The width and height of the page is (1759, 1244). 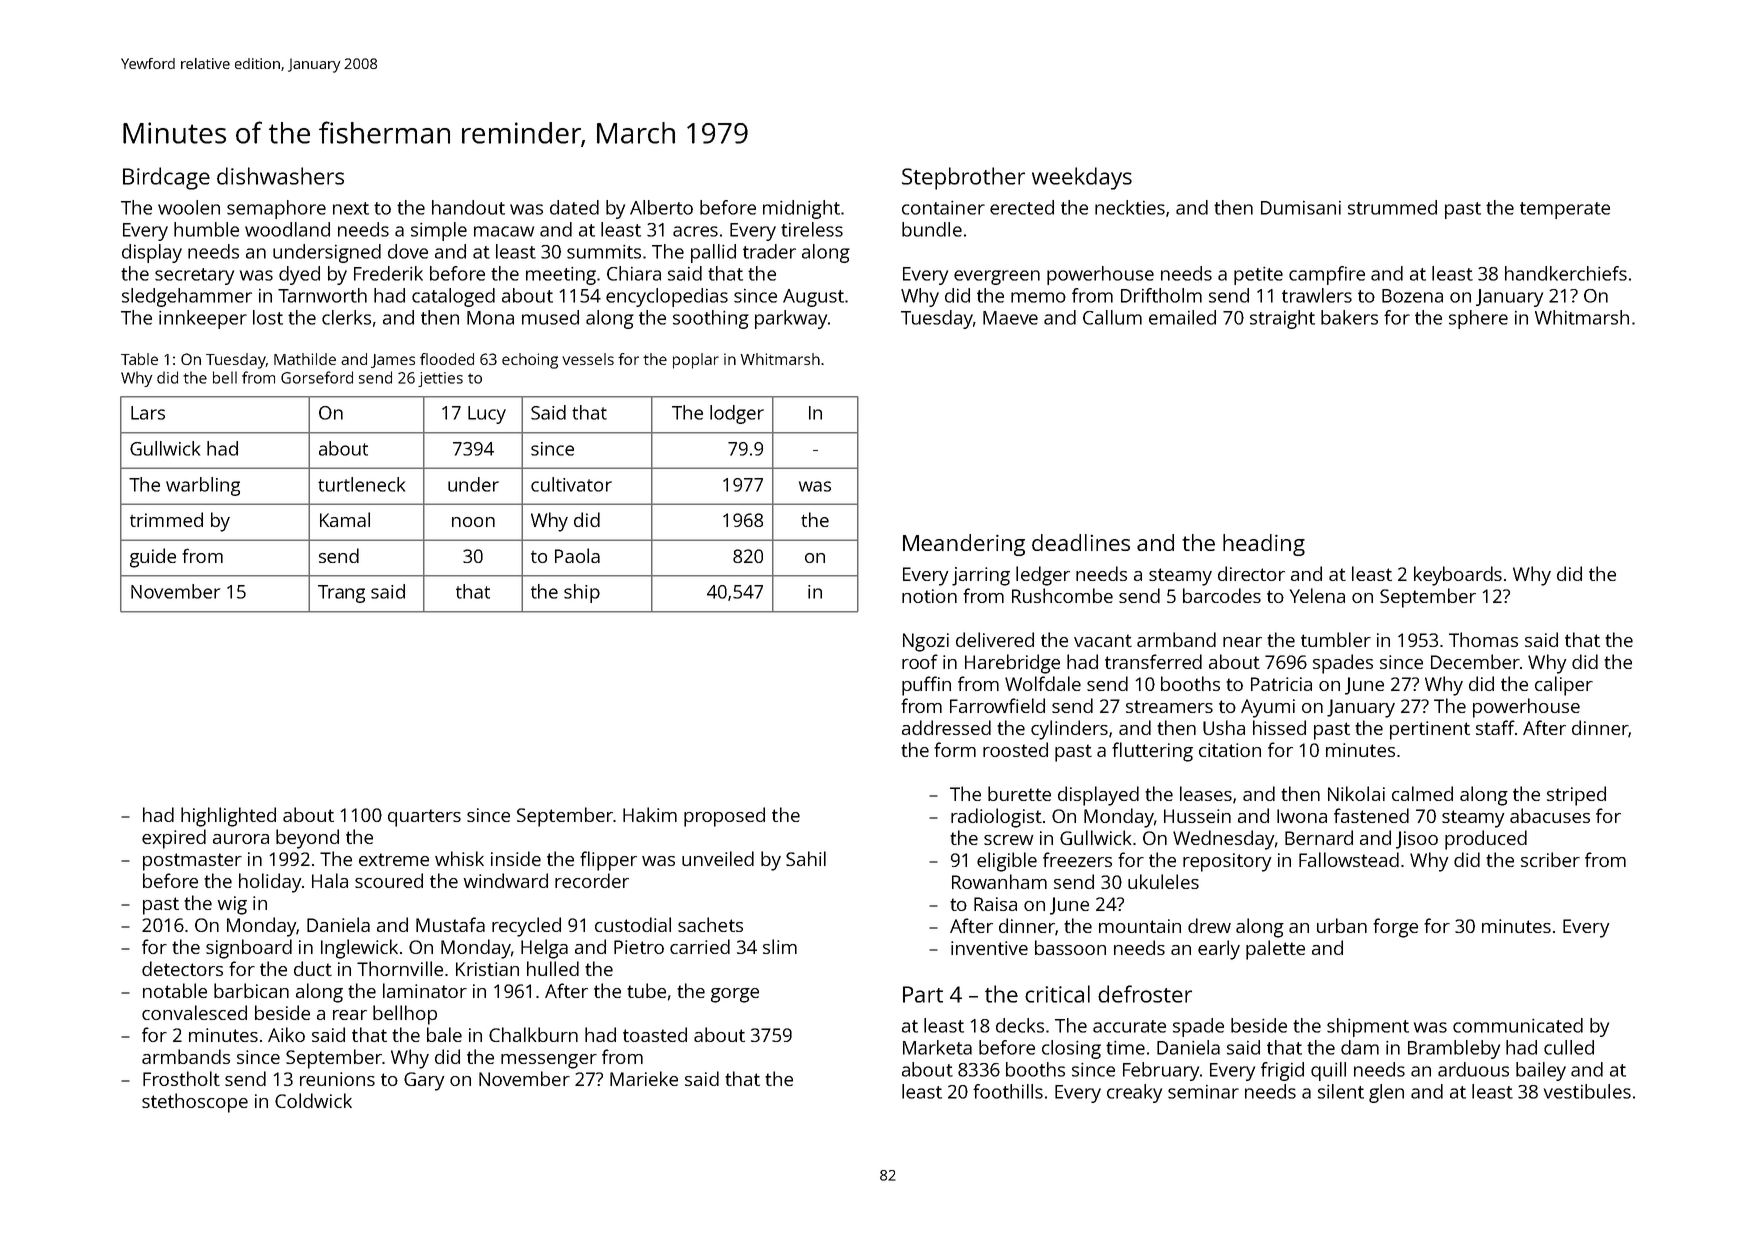 What do you see at coordinates (166, 178) in the page?
I see `Birdcage` at bounding box center [166, 178].
